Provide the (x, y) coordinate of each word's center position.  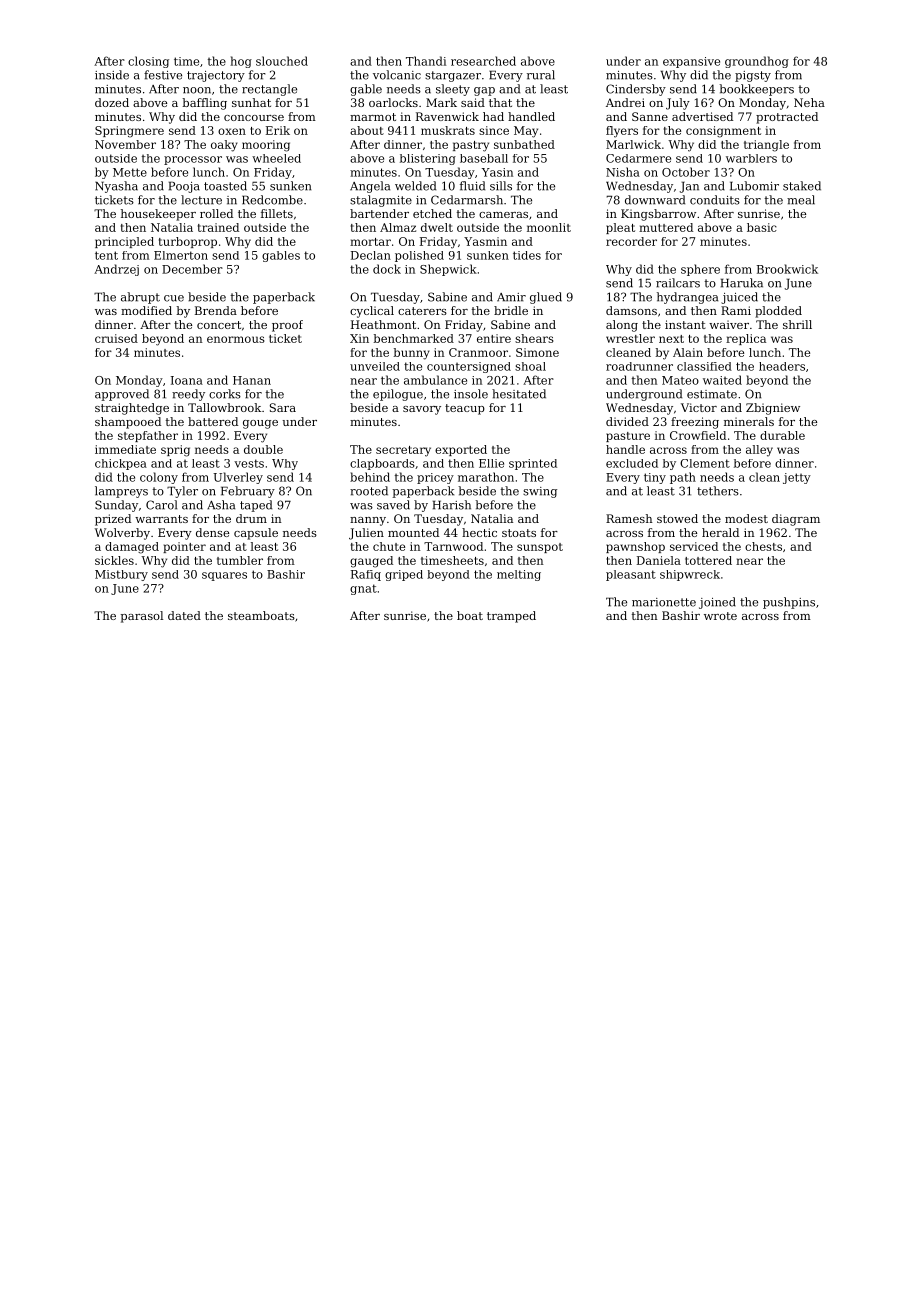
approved (122, 395)
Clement (705, 463)
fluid (472, 186)
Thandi (426, 61)
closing (148, 62)
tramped (511, 617)
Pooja (184, 187)
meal (801, 200)
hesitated (519, 394)
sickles (114, 560)
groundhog (757, 62)
